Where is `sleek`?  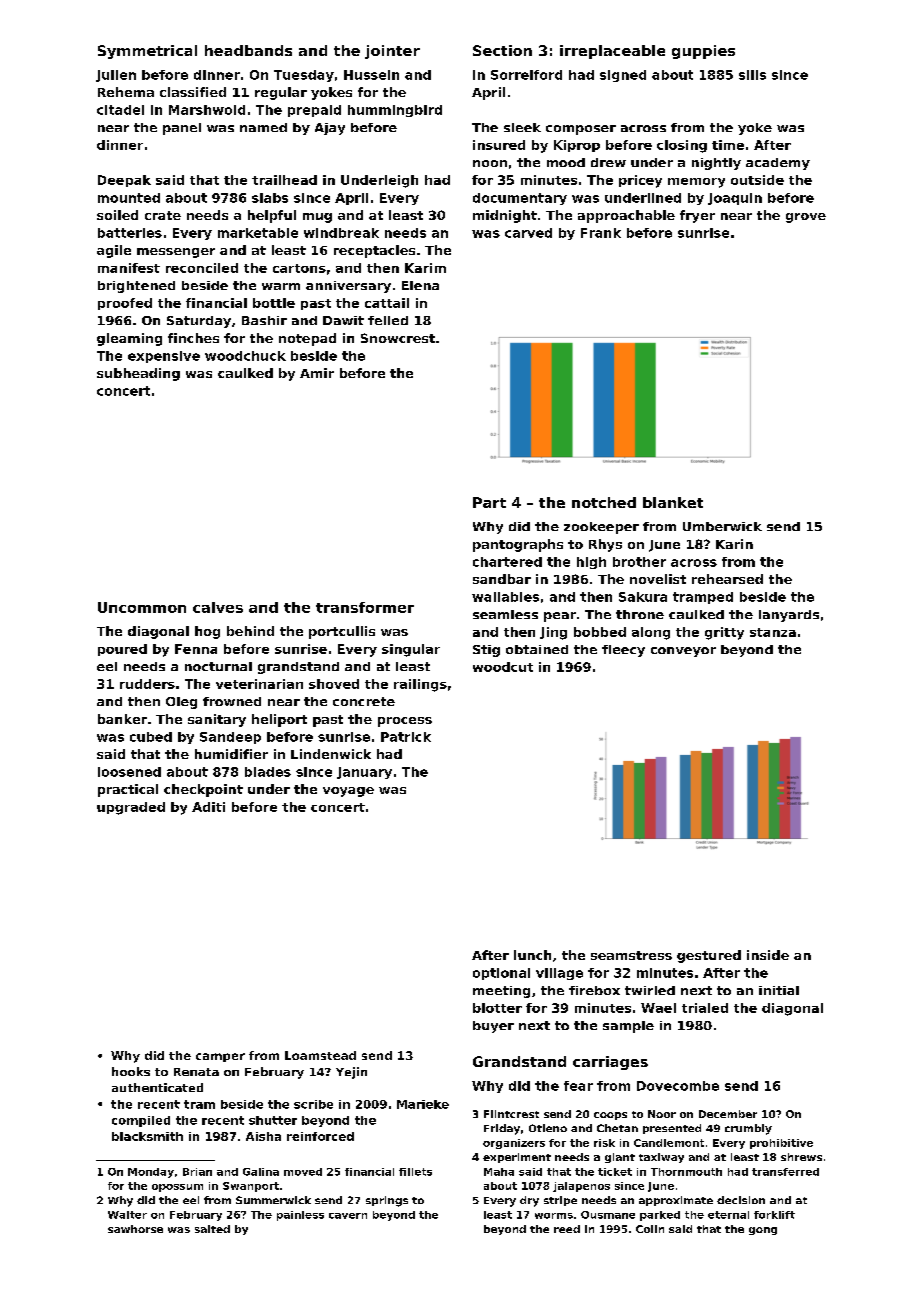 sleek is located at coordinates (522, 127).
